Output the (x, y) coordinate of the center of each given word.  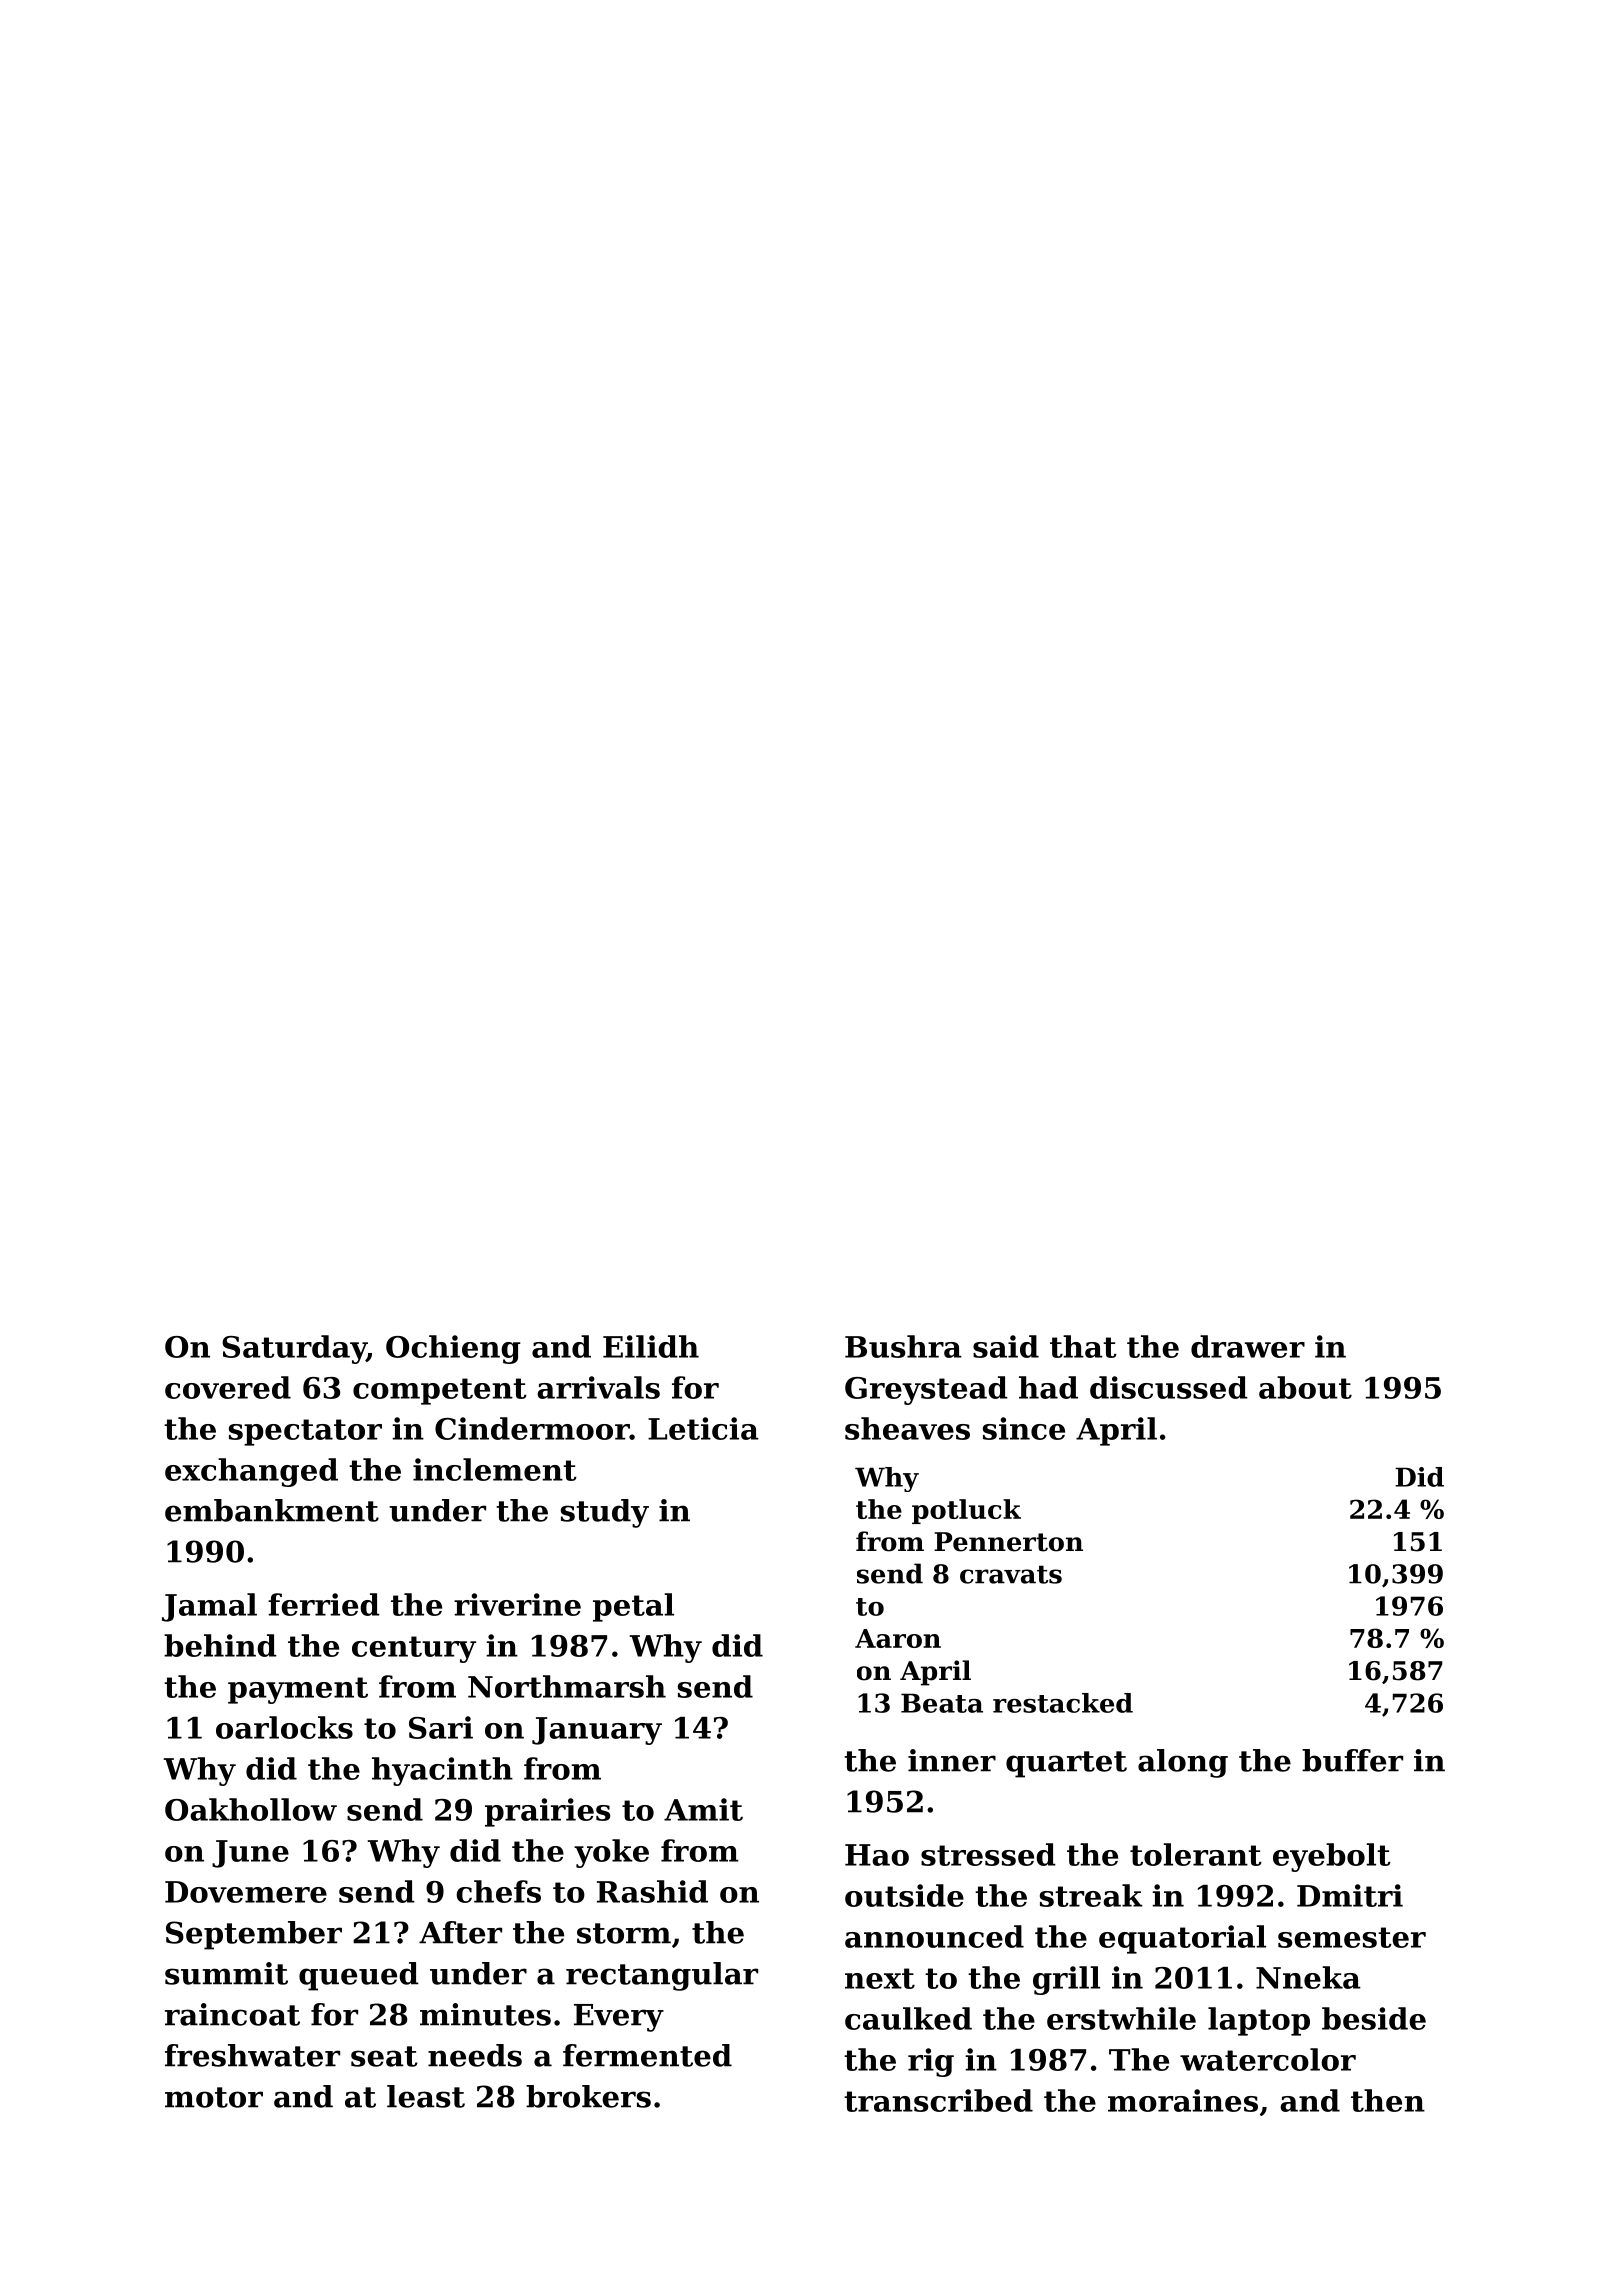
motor (214, 2097)
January (597, 1731)
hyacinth (442, 1771)
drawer (1248, 1346)
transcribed (938, 2100)
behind (220, 1645)
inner (952, 1760)
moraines (1183, 2100)
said (1006, 1346)
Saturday (294, 1349)
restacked (1063, 1703)
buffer (1352, 1760)
